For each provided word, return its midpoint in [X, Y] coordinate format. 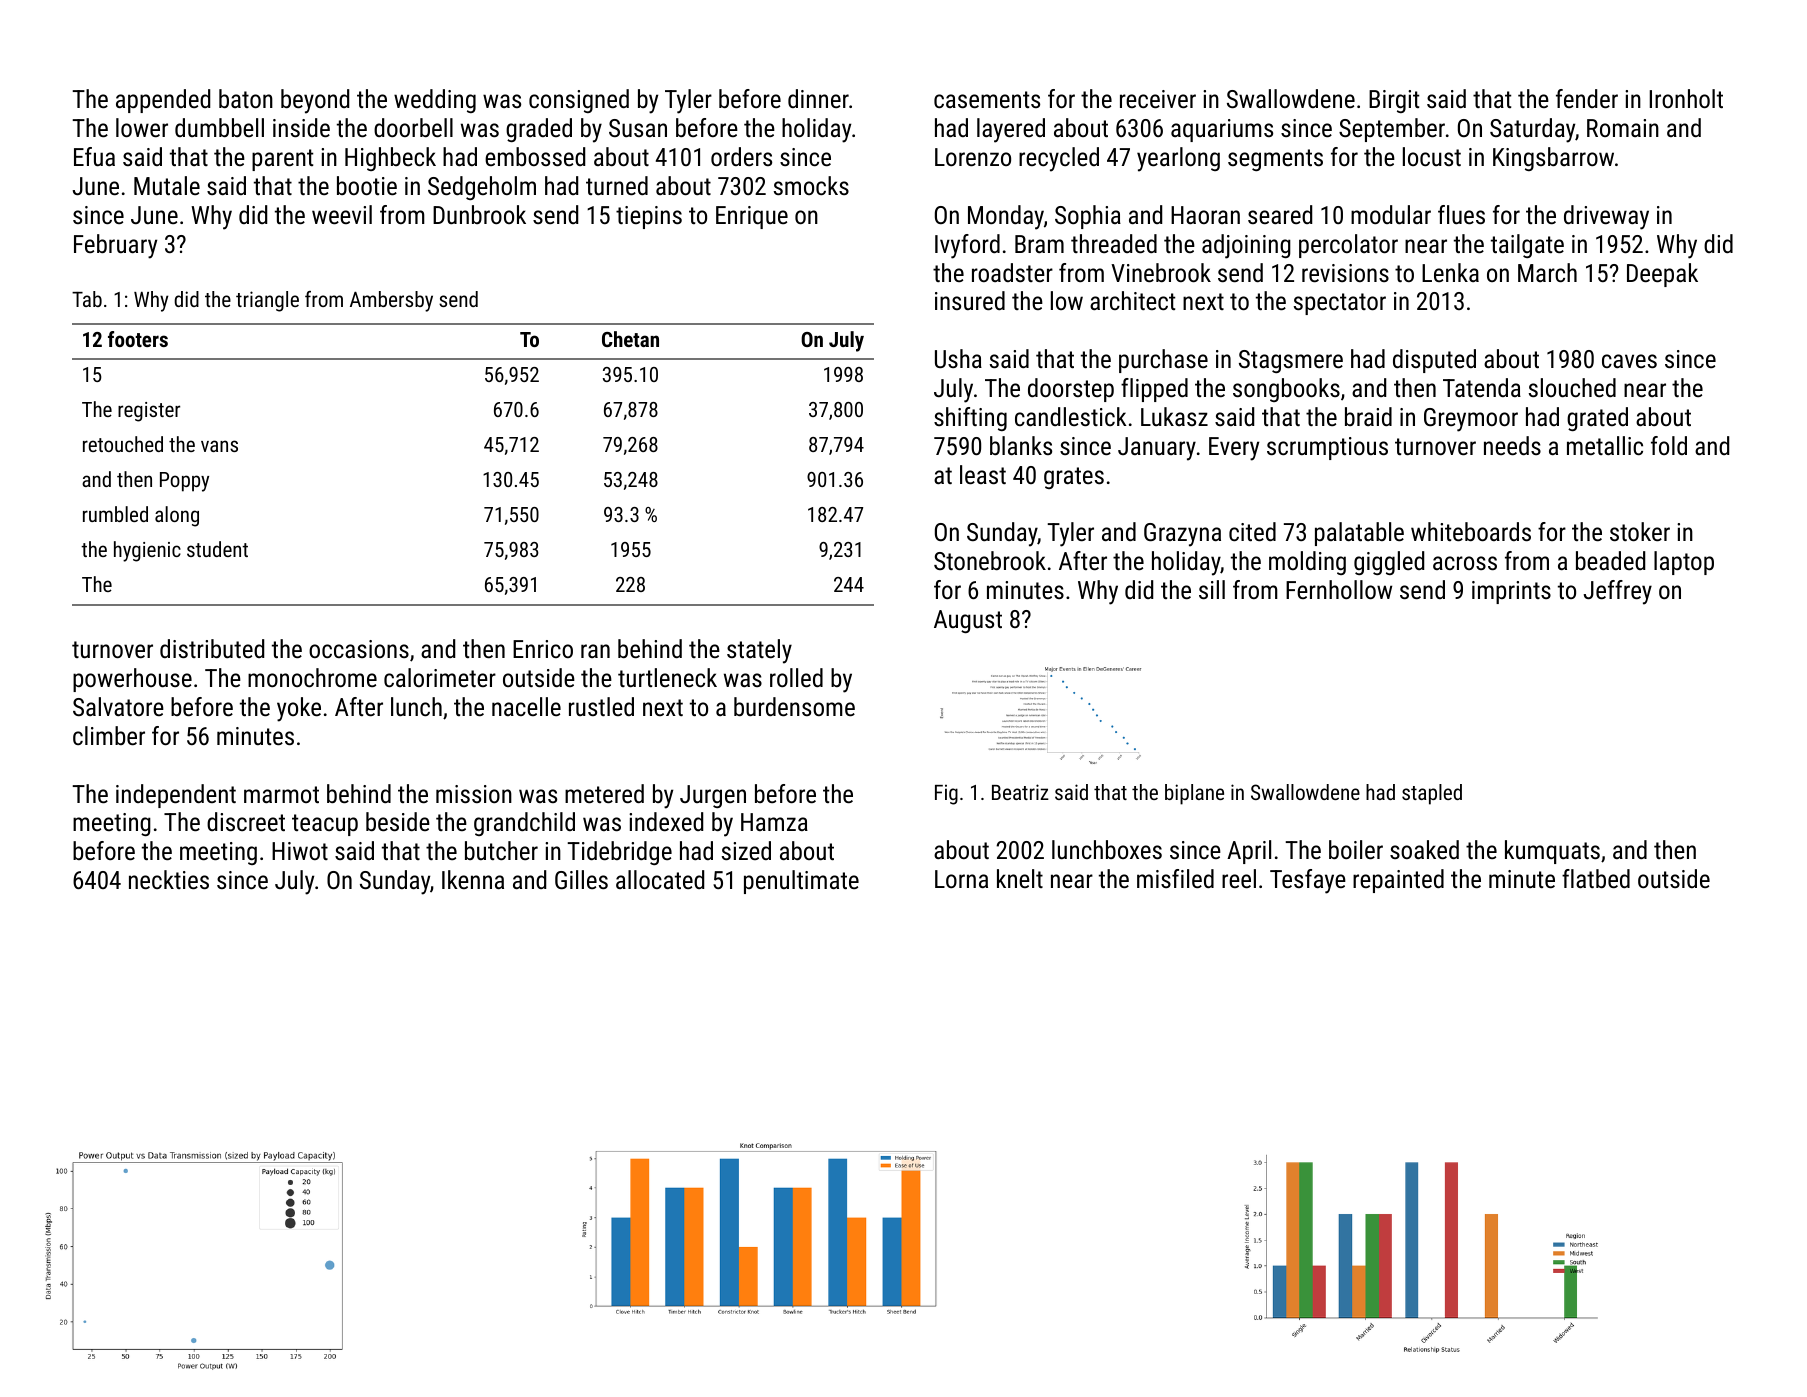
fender [1587, 98]
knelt [1020, 878]
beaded [1610, 560]
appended [163, 101]
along [177, 516]
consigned [579, 101]
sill [1212, 589]
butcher [501, 850]
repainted [1398, 881]
